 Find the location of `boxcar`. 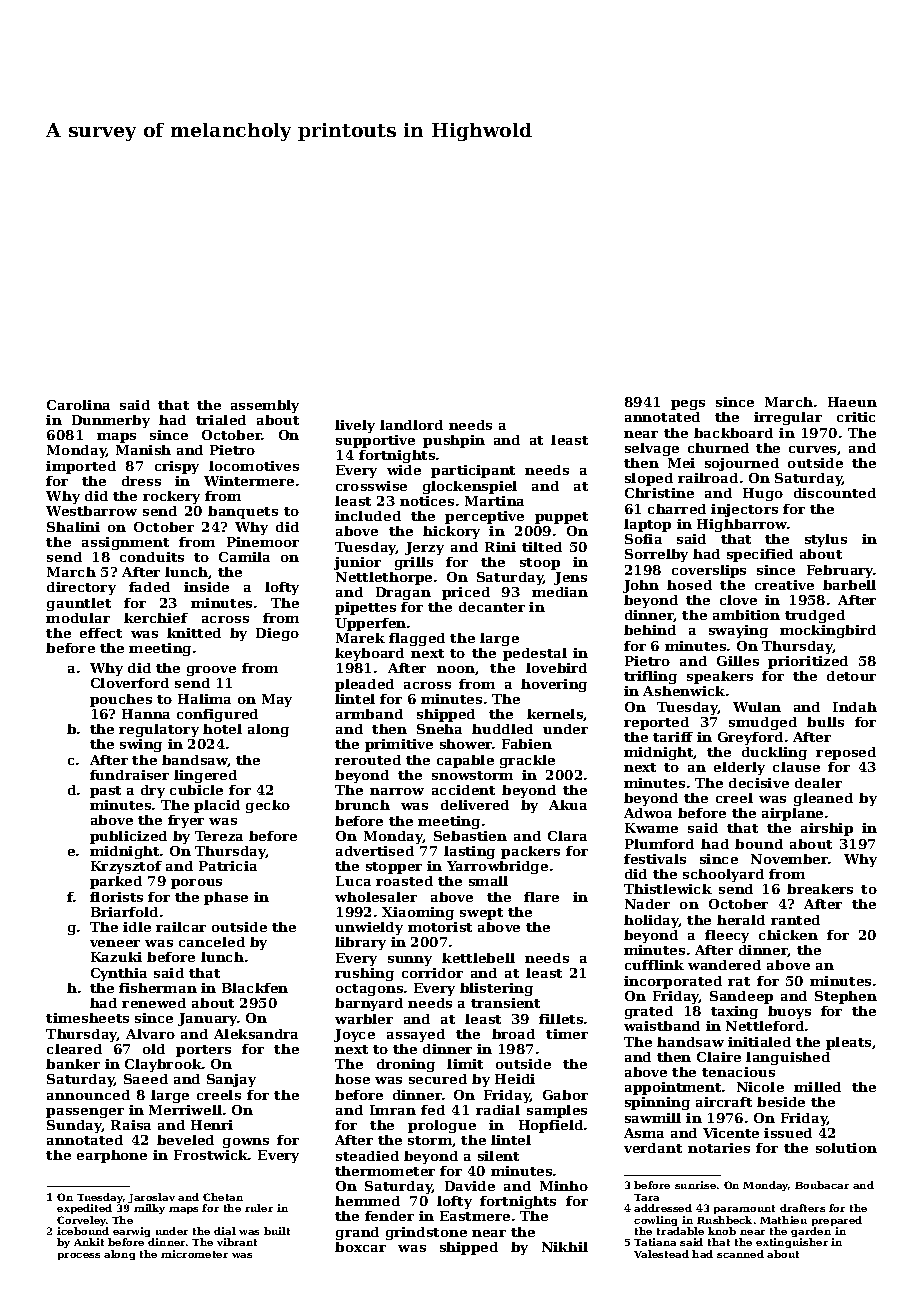

boxcar is located at coordinates (360, 1247).
